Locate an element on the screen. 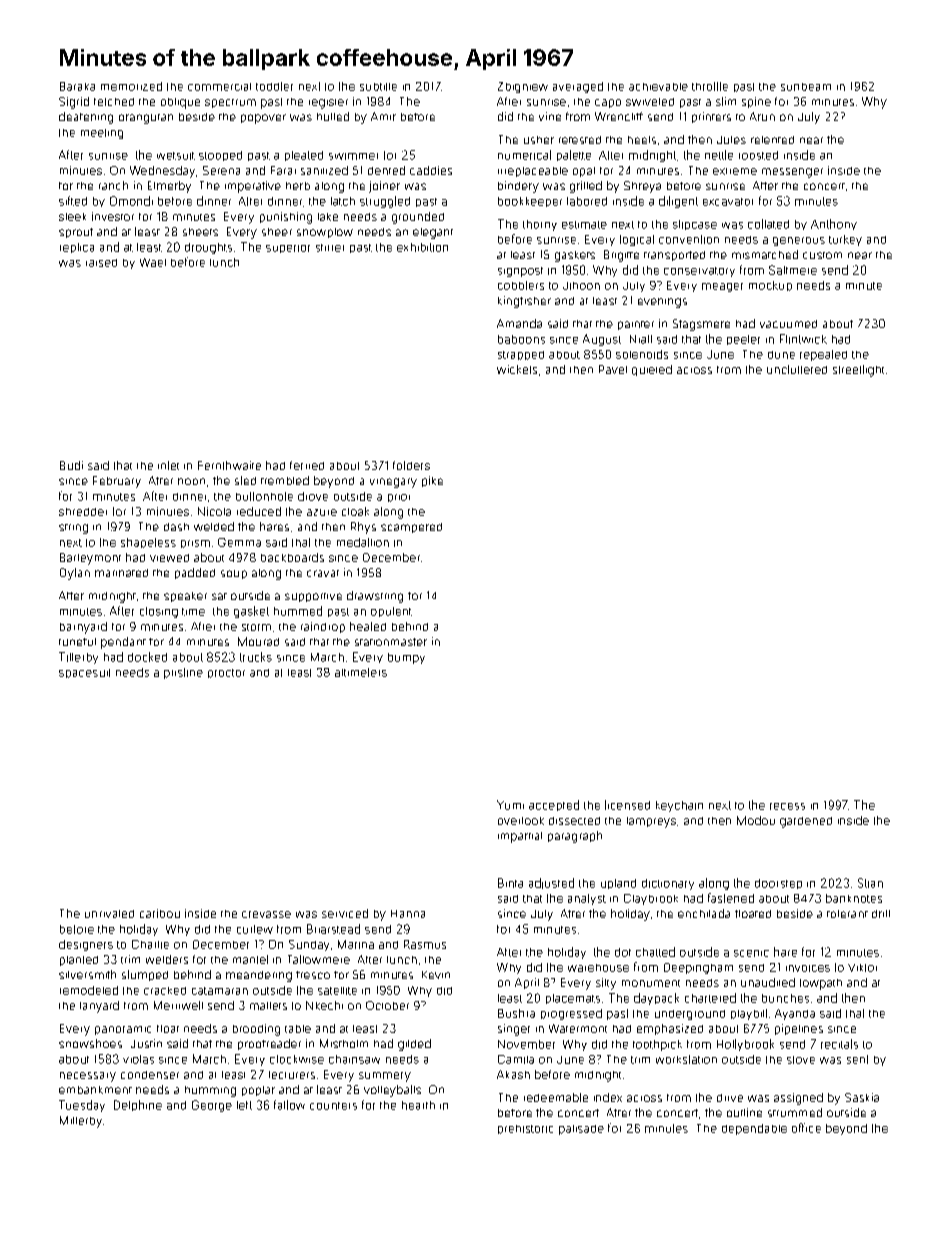  baboons is located at coordinates (521, 339).
